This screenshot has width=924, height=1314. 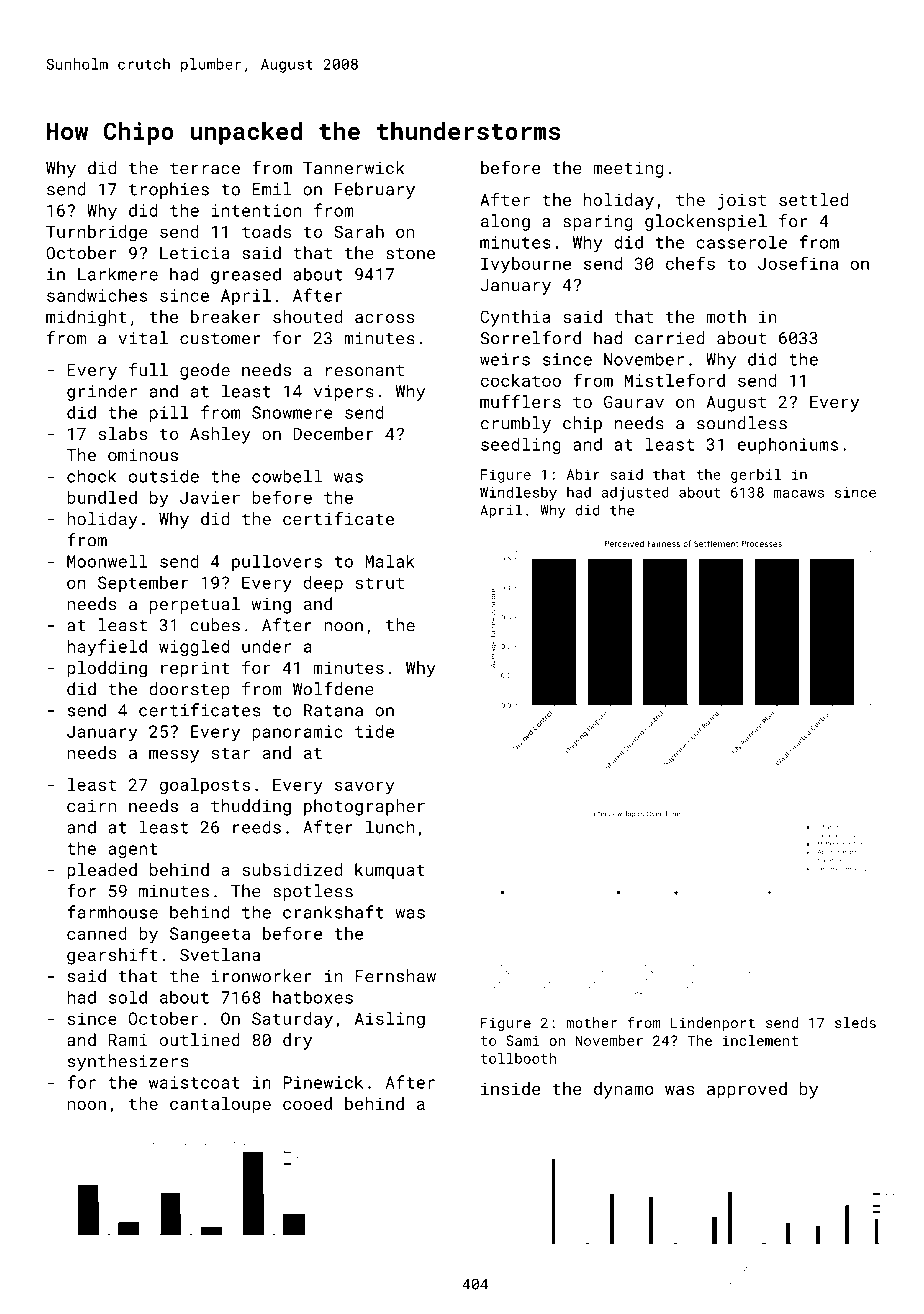 I want to click on sleds, so click(x=855, y=1022).
